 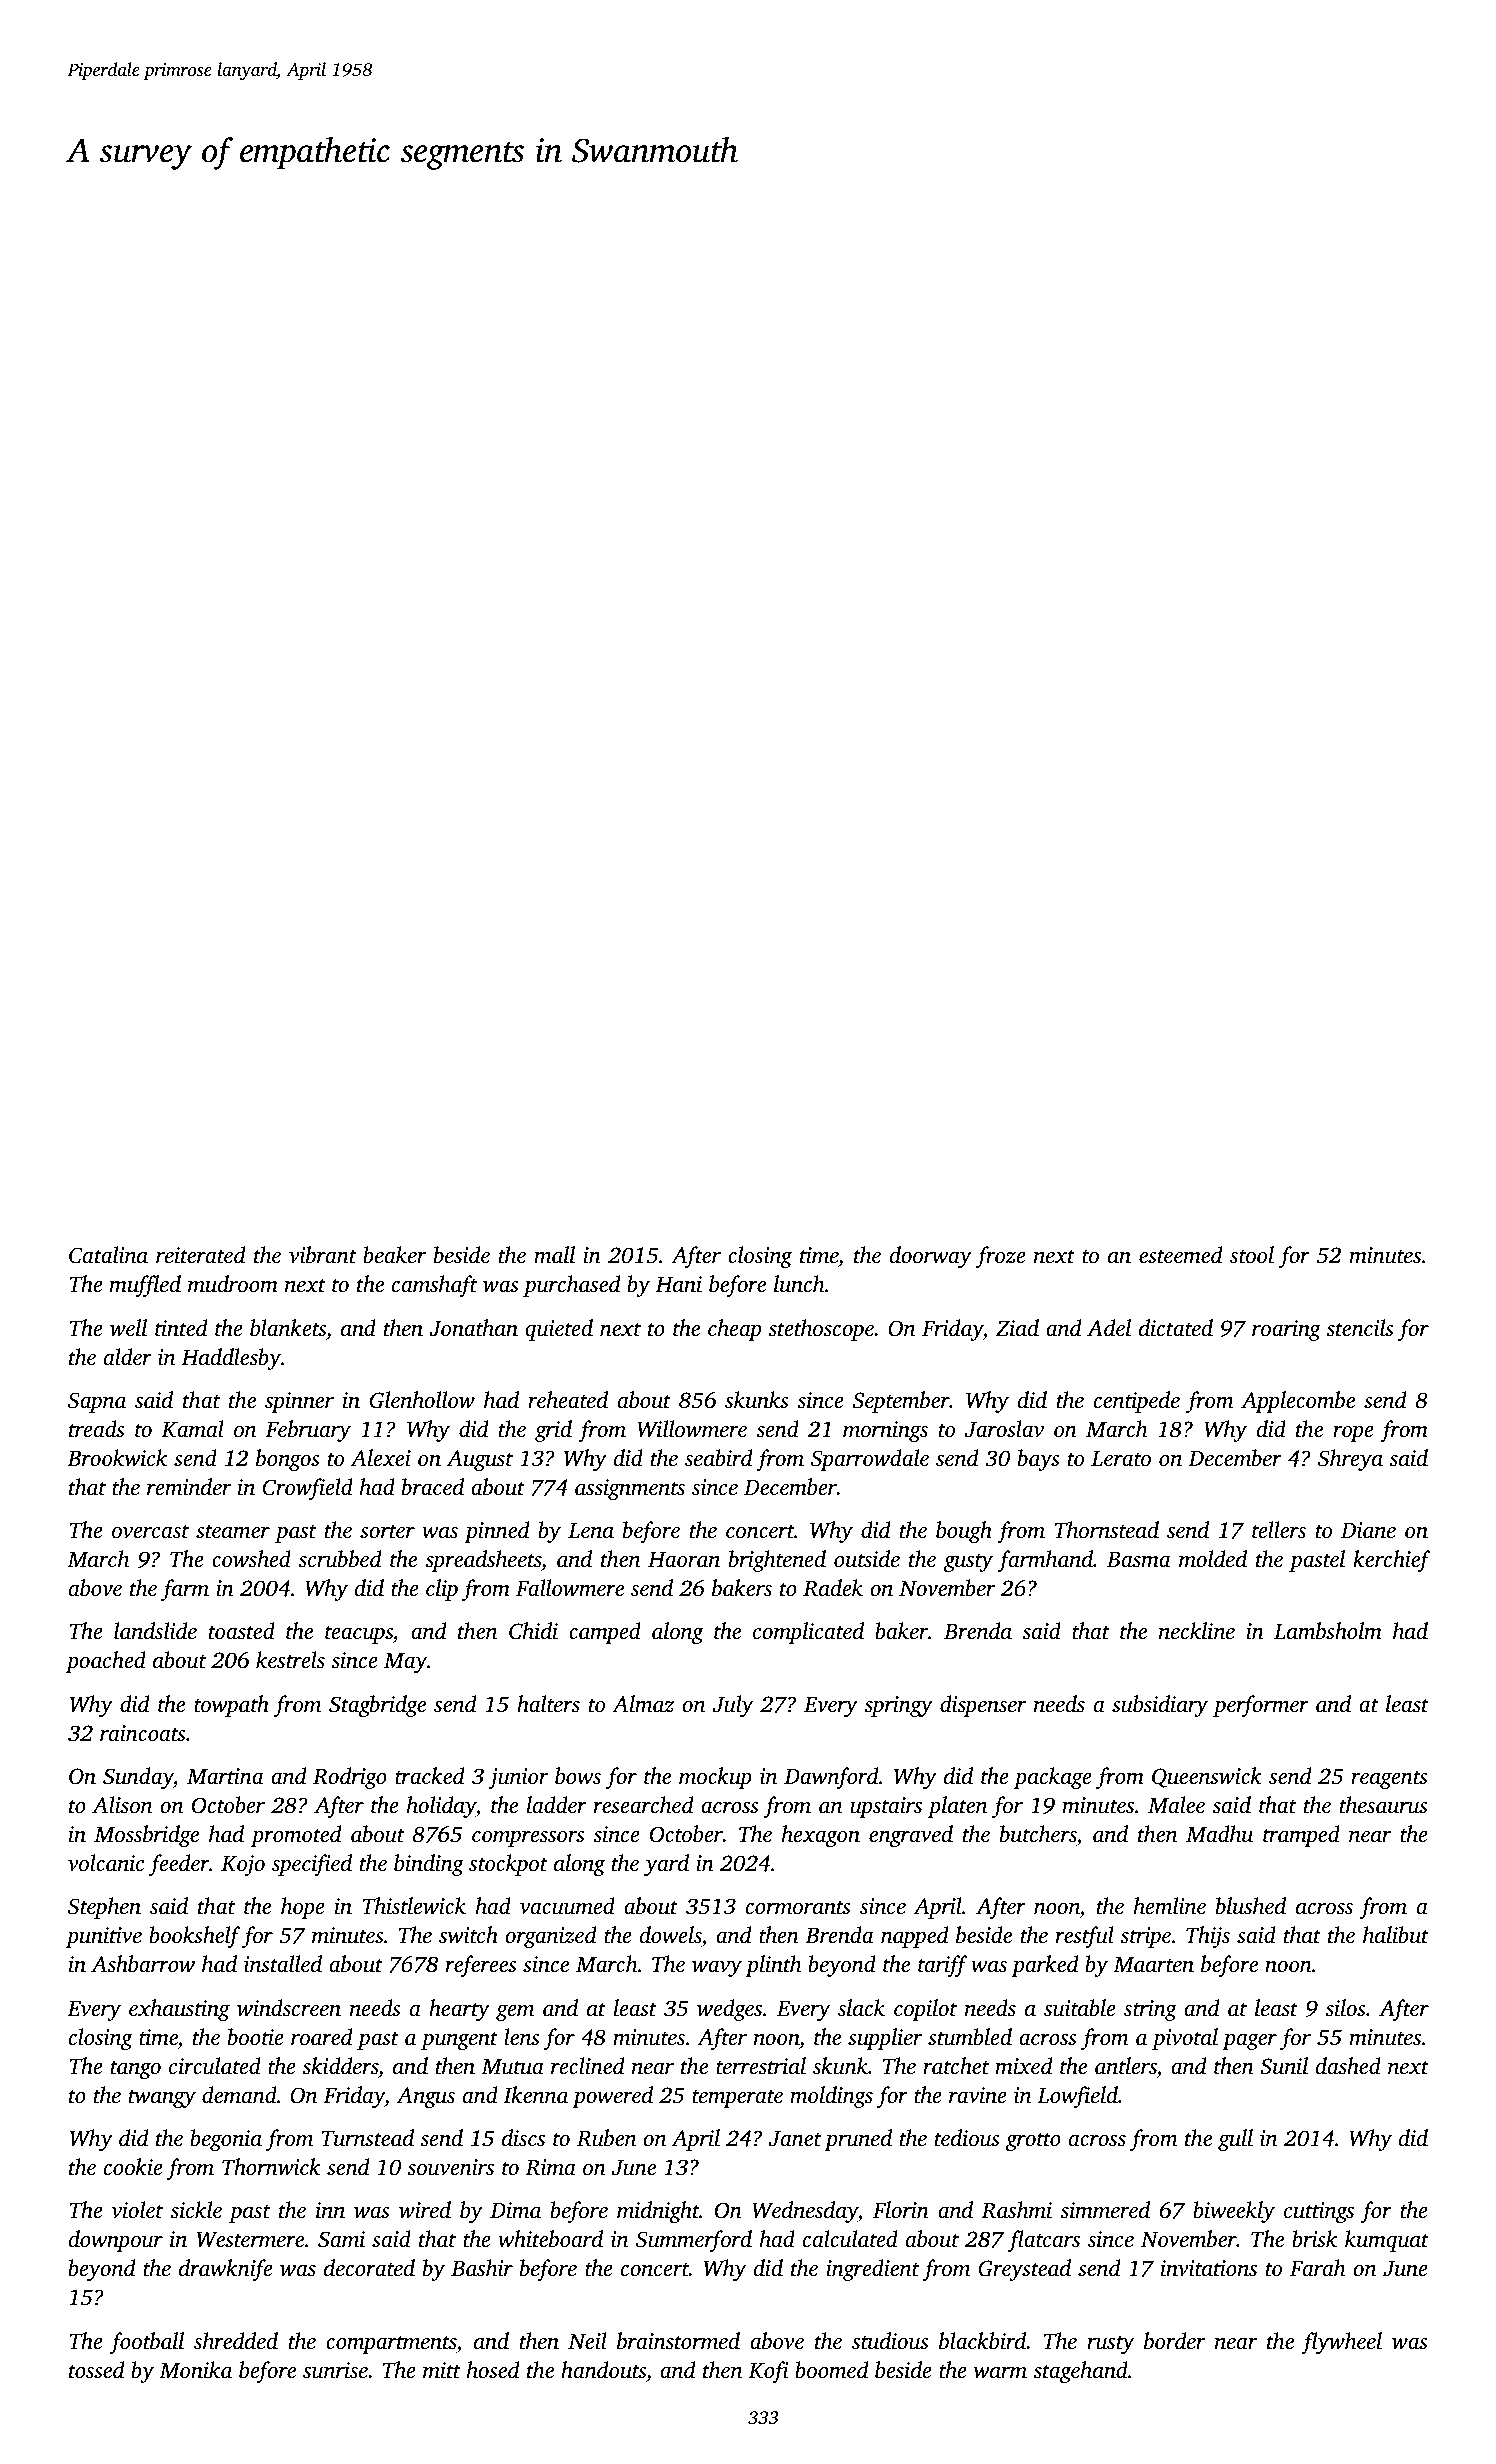 I want to click on doorway, so click(x=930, y=1257).
